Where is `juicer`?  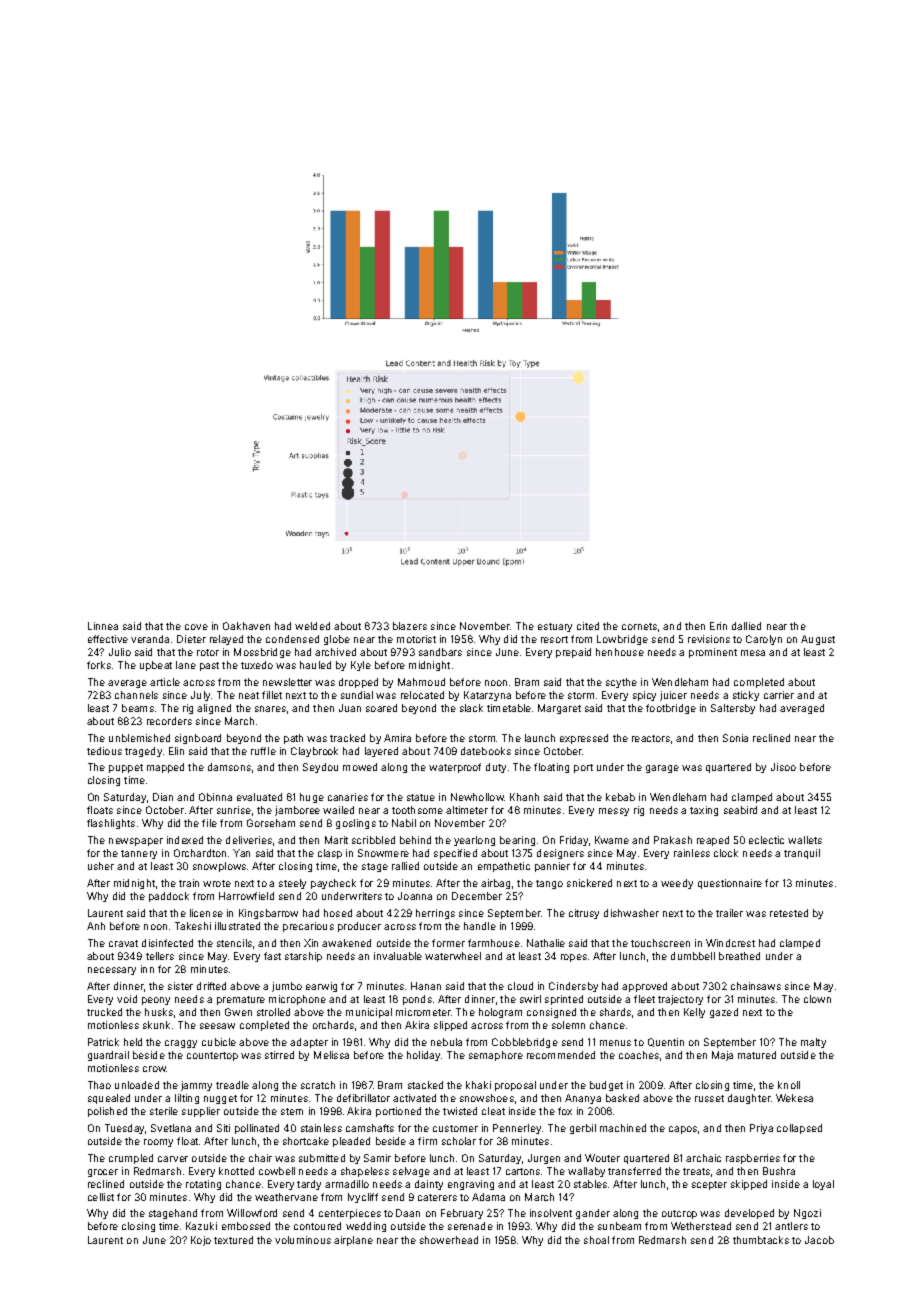 juicer is located at coordinates (673, 696).
